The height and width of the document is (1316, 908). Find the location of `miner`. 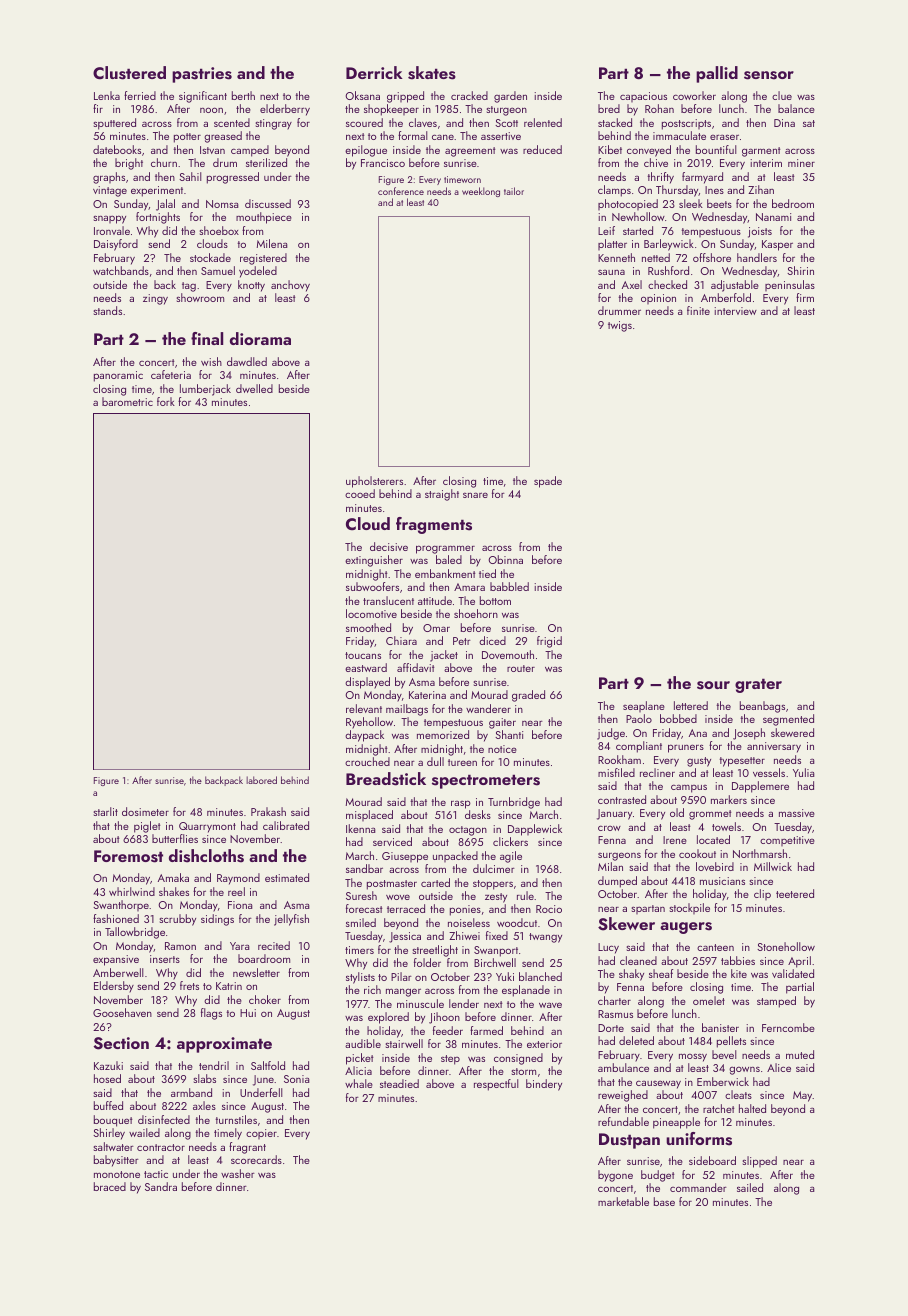

miner is located at coordinates (801, 163).
